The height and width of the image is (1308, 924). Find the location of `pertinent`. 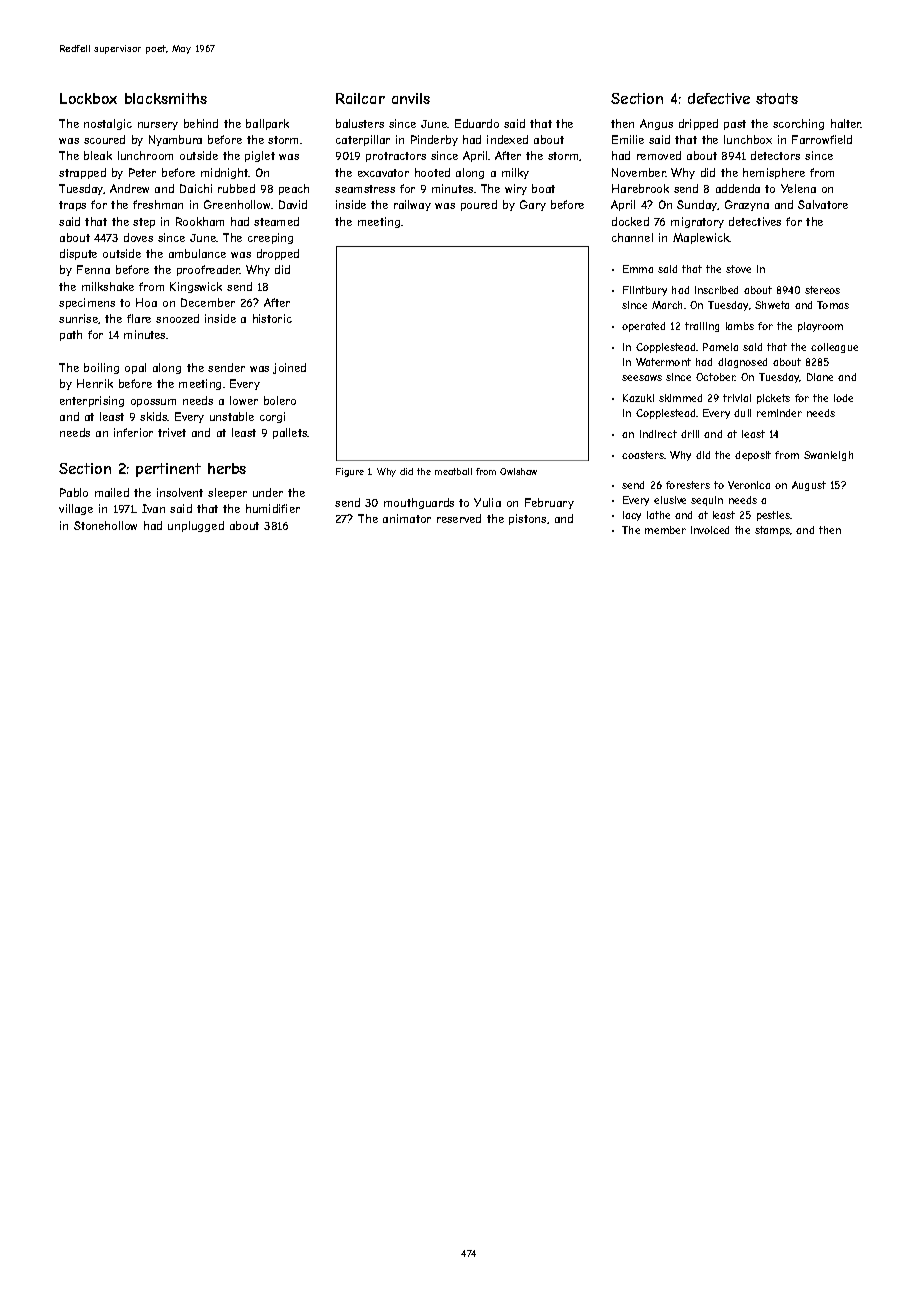

pertinent is located at coordinates (168, 470).
